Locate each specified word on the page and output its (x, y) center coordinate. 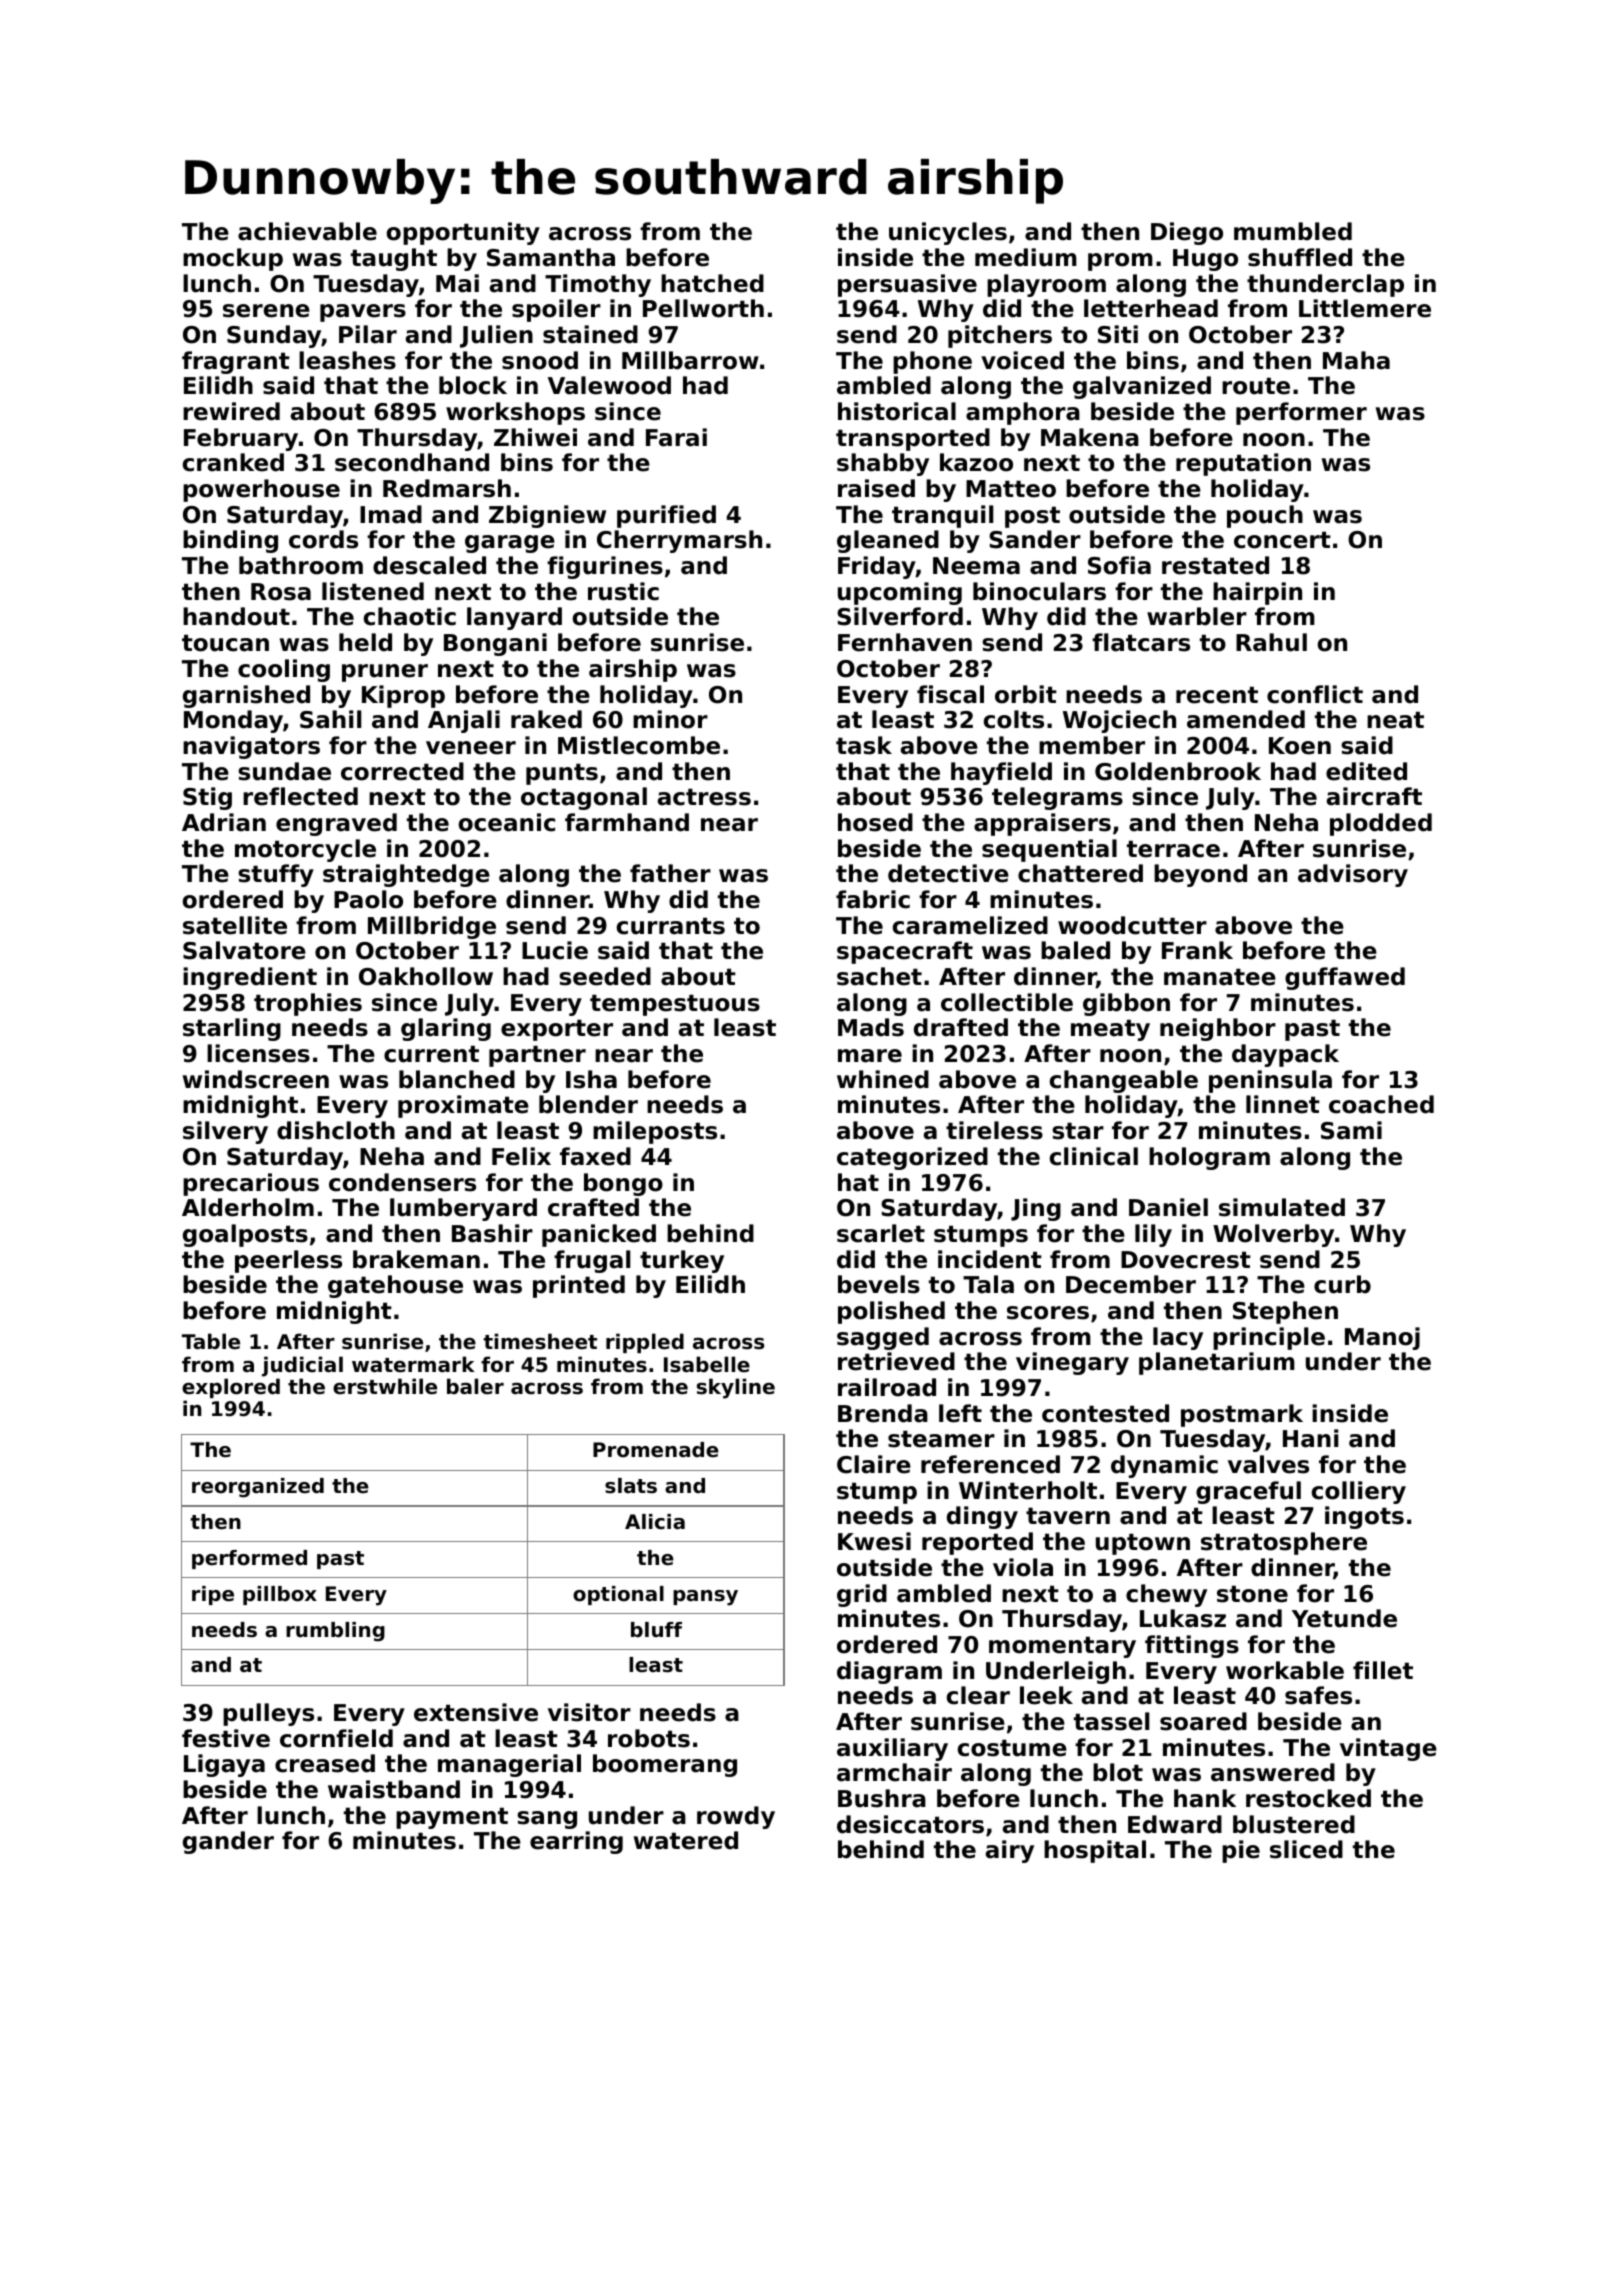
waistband (394, 1789)
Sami (1351, 1130)
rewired (231, 411)
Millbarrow (690, 360)
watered (686, 1840)
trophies (308, 1004)
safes (1318, 1695)
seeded (605, 976)
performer (1301, 413)
